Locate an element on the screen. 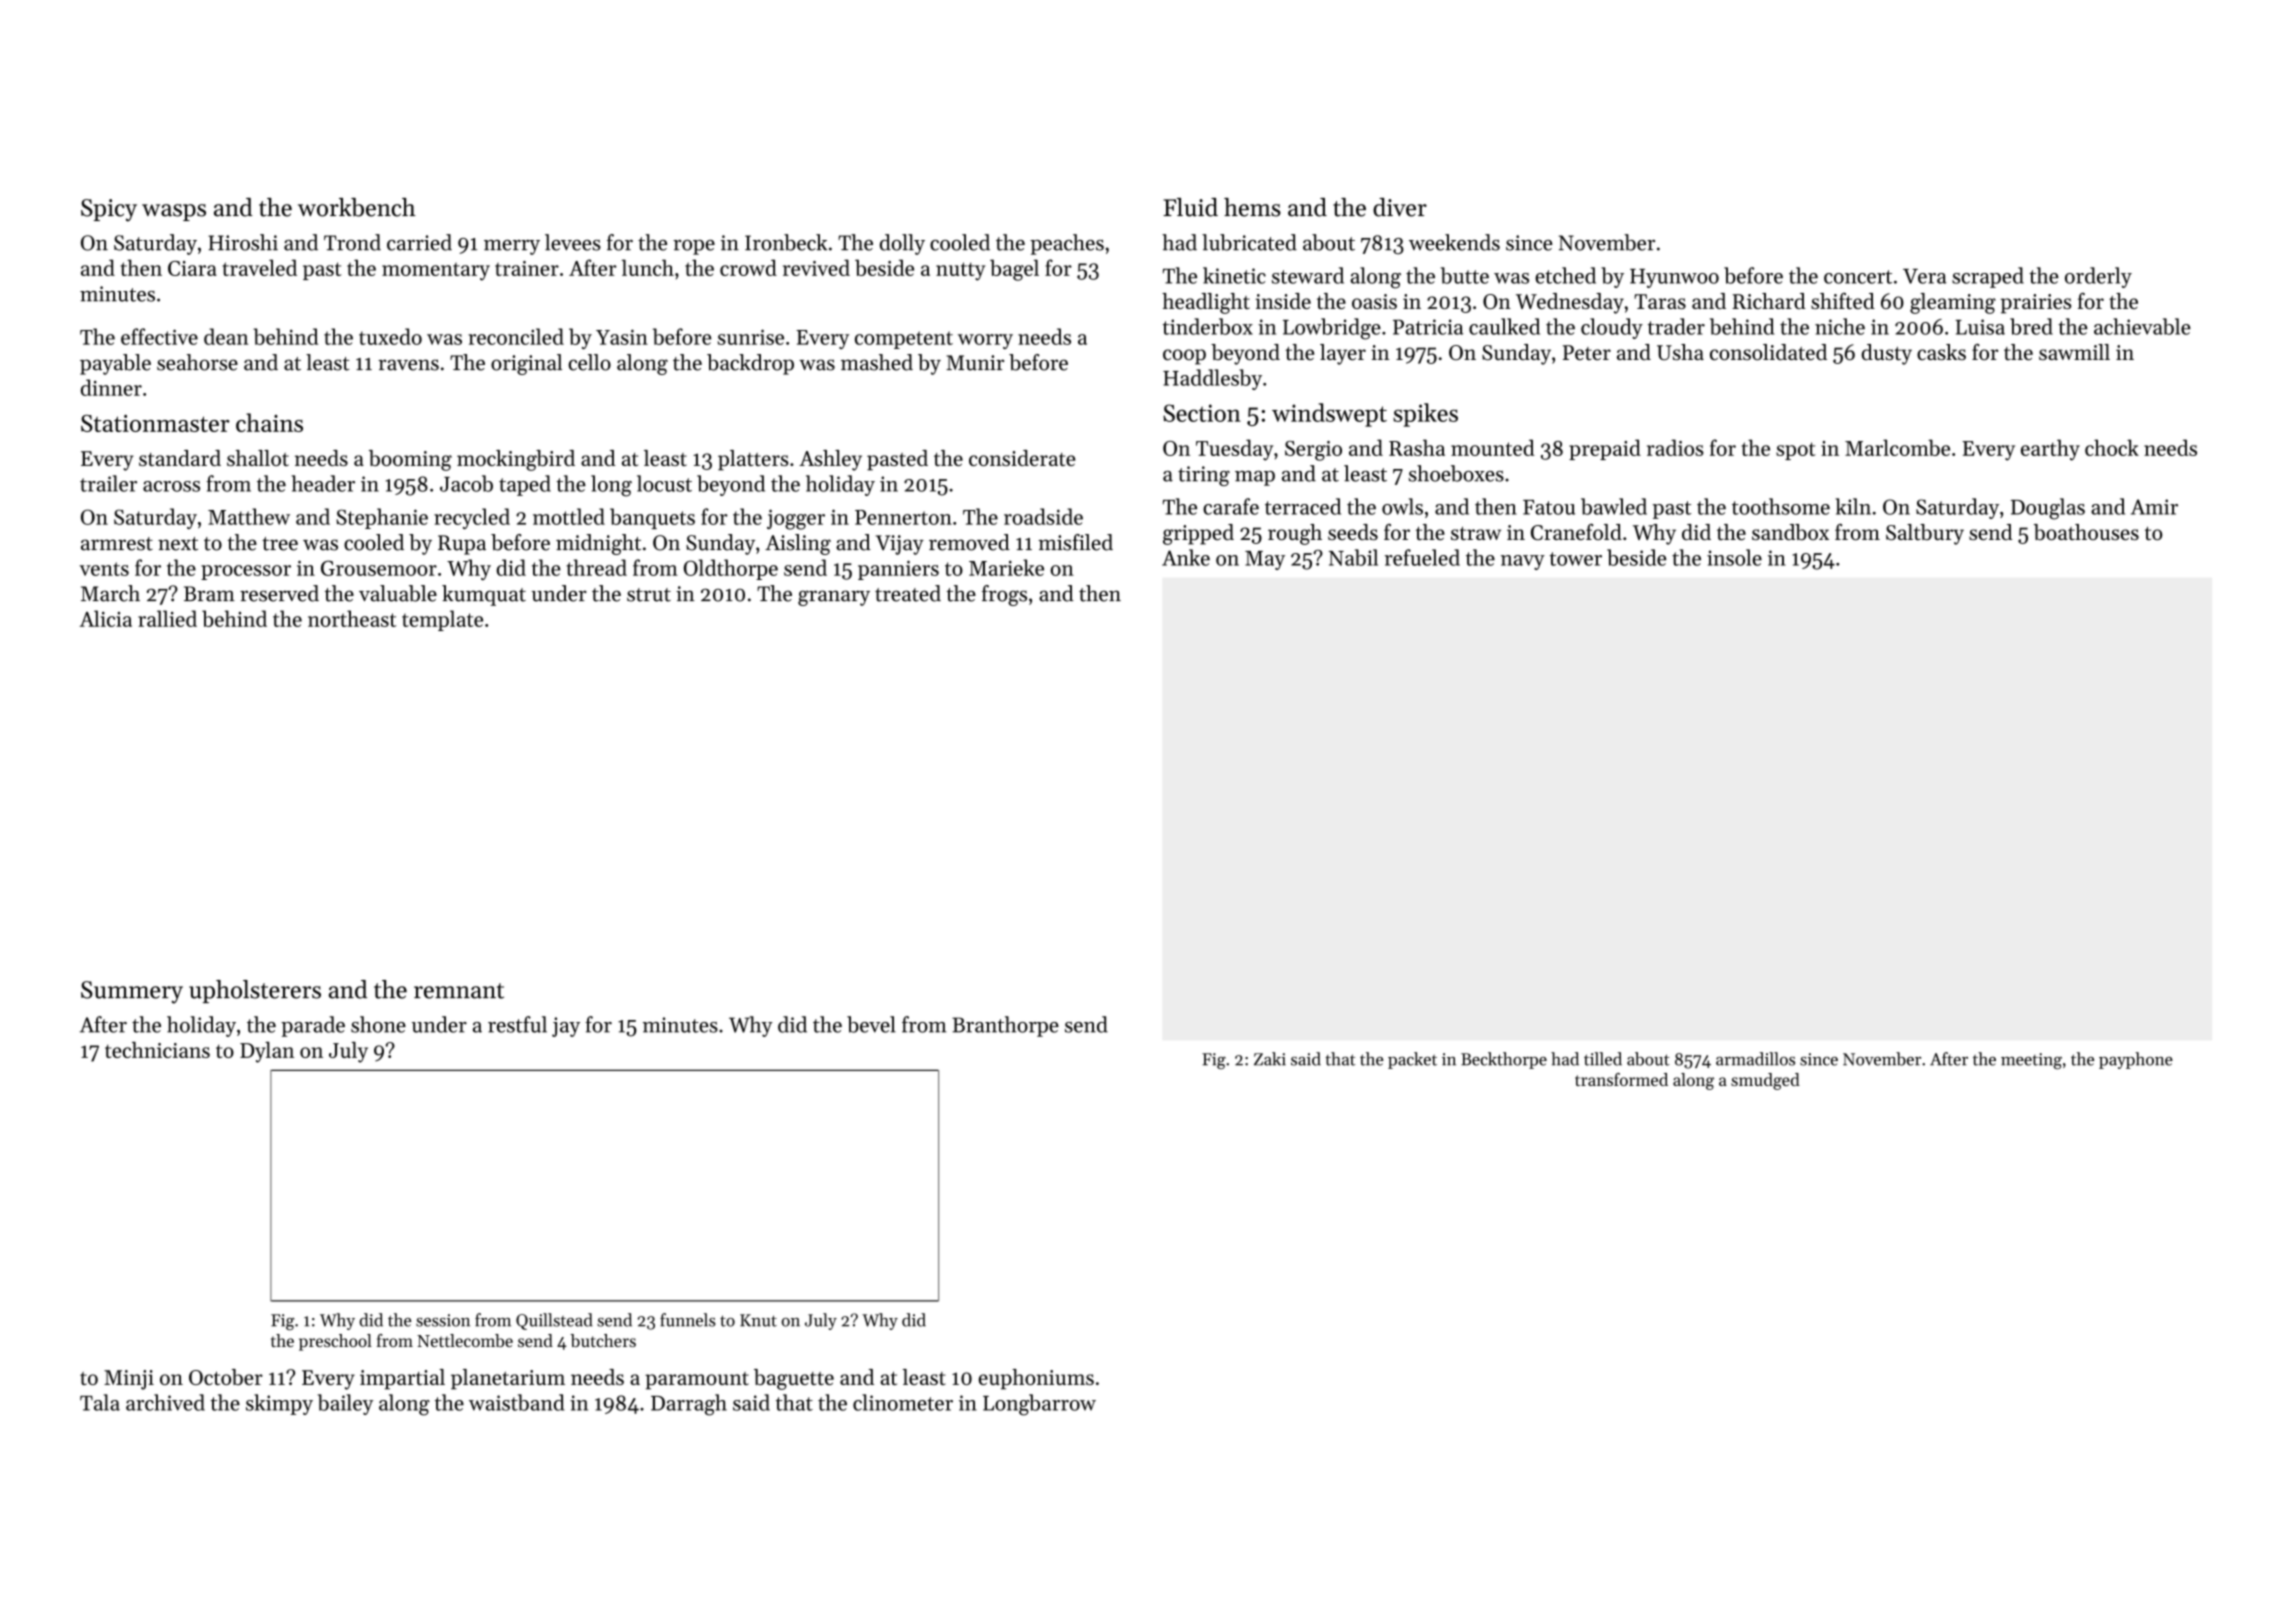 The width and height of the screenshot is (2292, 1620). insole is located at coordinates (1734, 557).
